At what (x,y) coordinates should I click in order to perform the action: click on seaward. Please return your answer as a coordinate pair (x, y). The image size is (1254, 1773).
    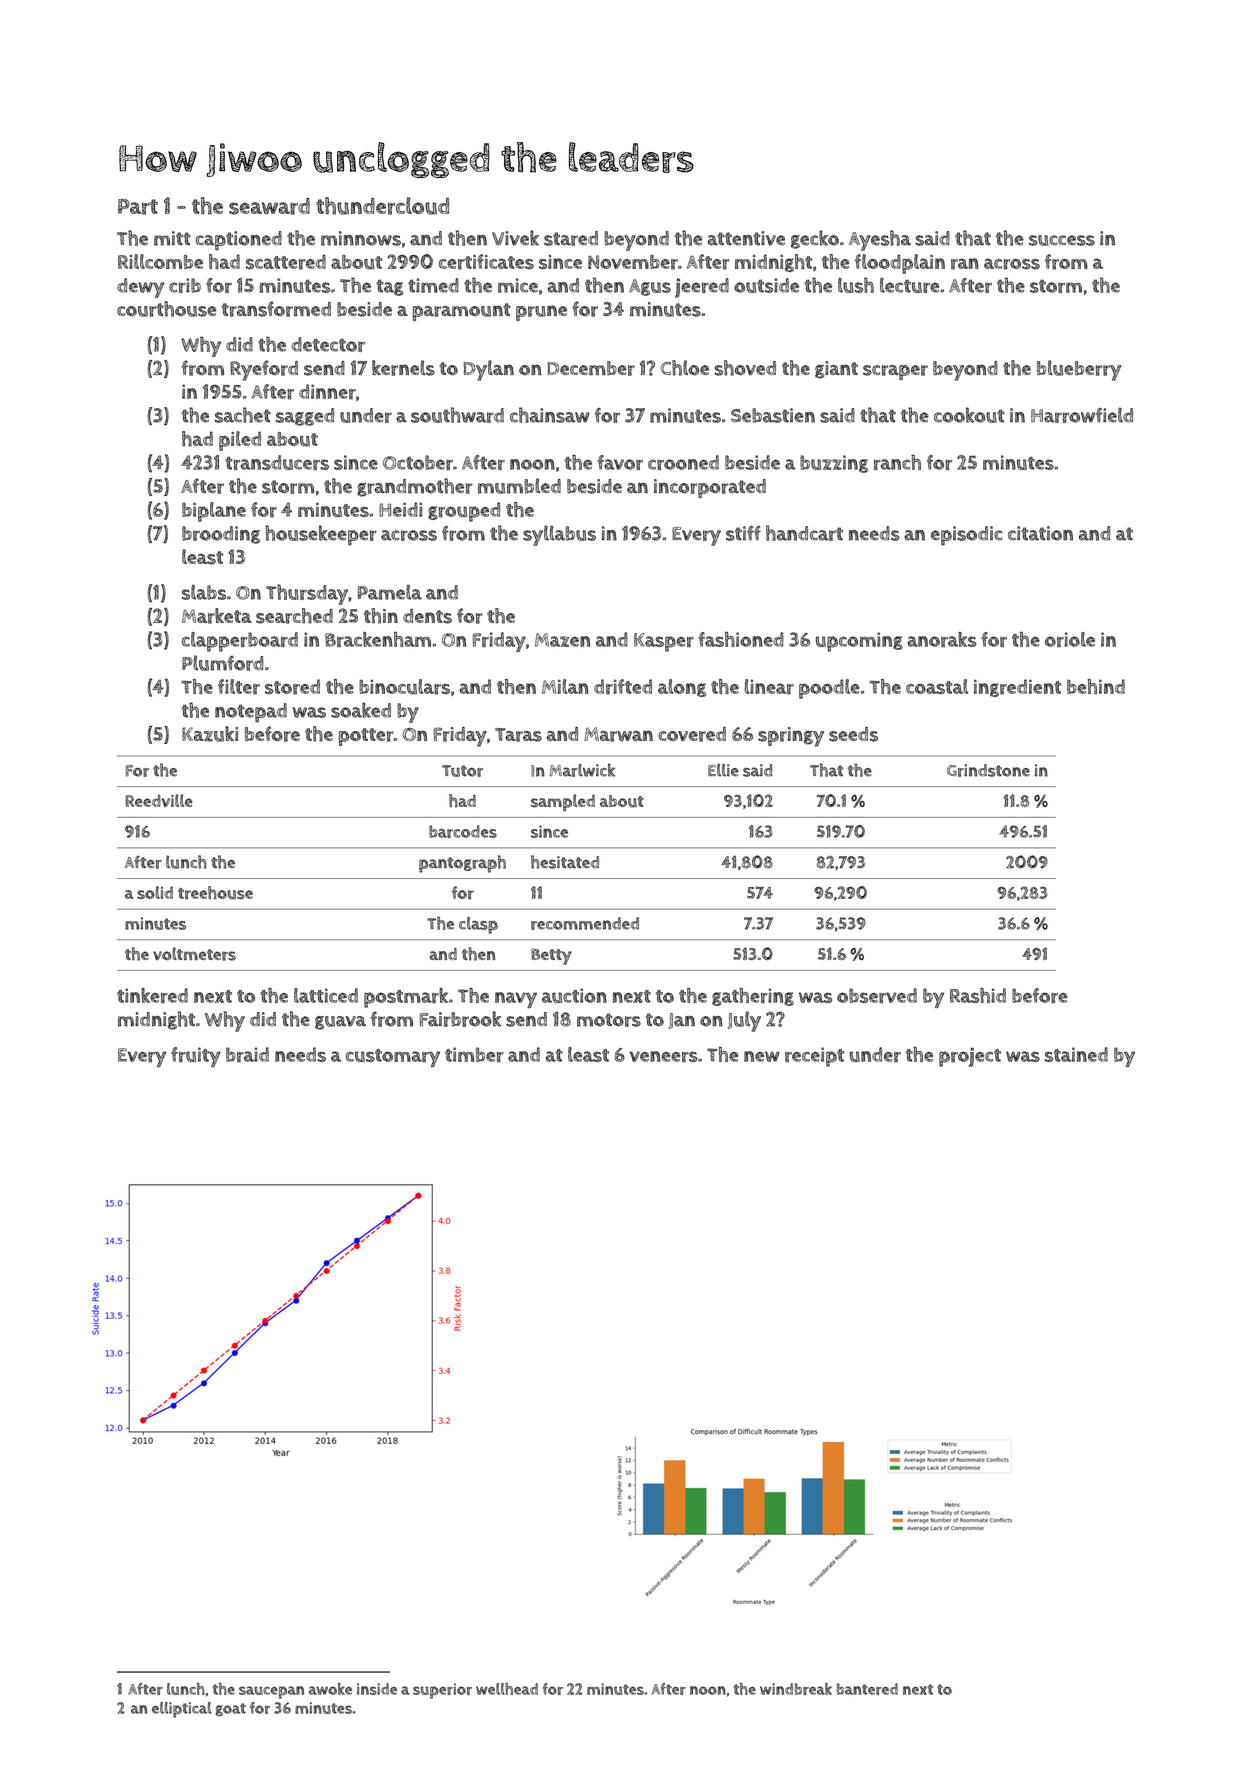
    Looking at the image, I should click on (269, 206).
